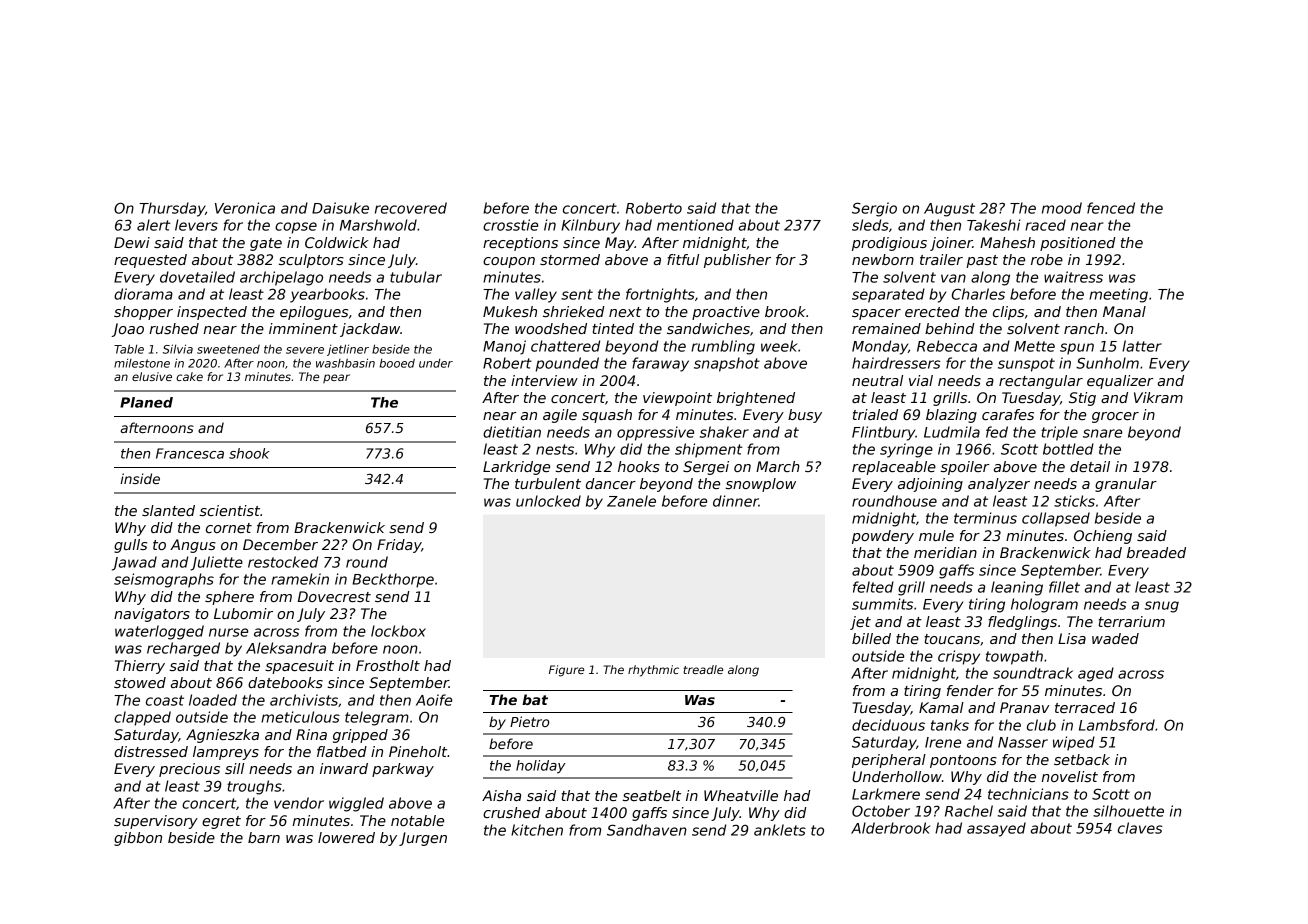 This screenshot has width=1308, height=924. Describe the element at coordinates (695, 225) in the screenshot. I see `mentioned` at that location.
